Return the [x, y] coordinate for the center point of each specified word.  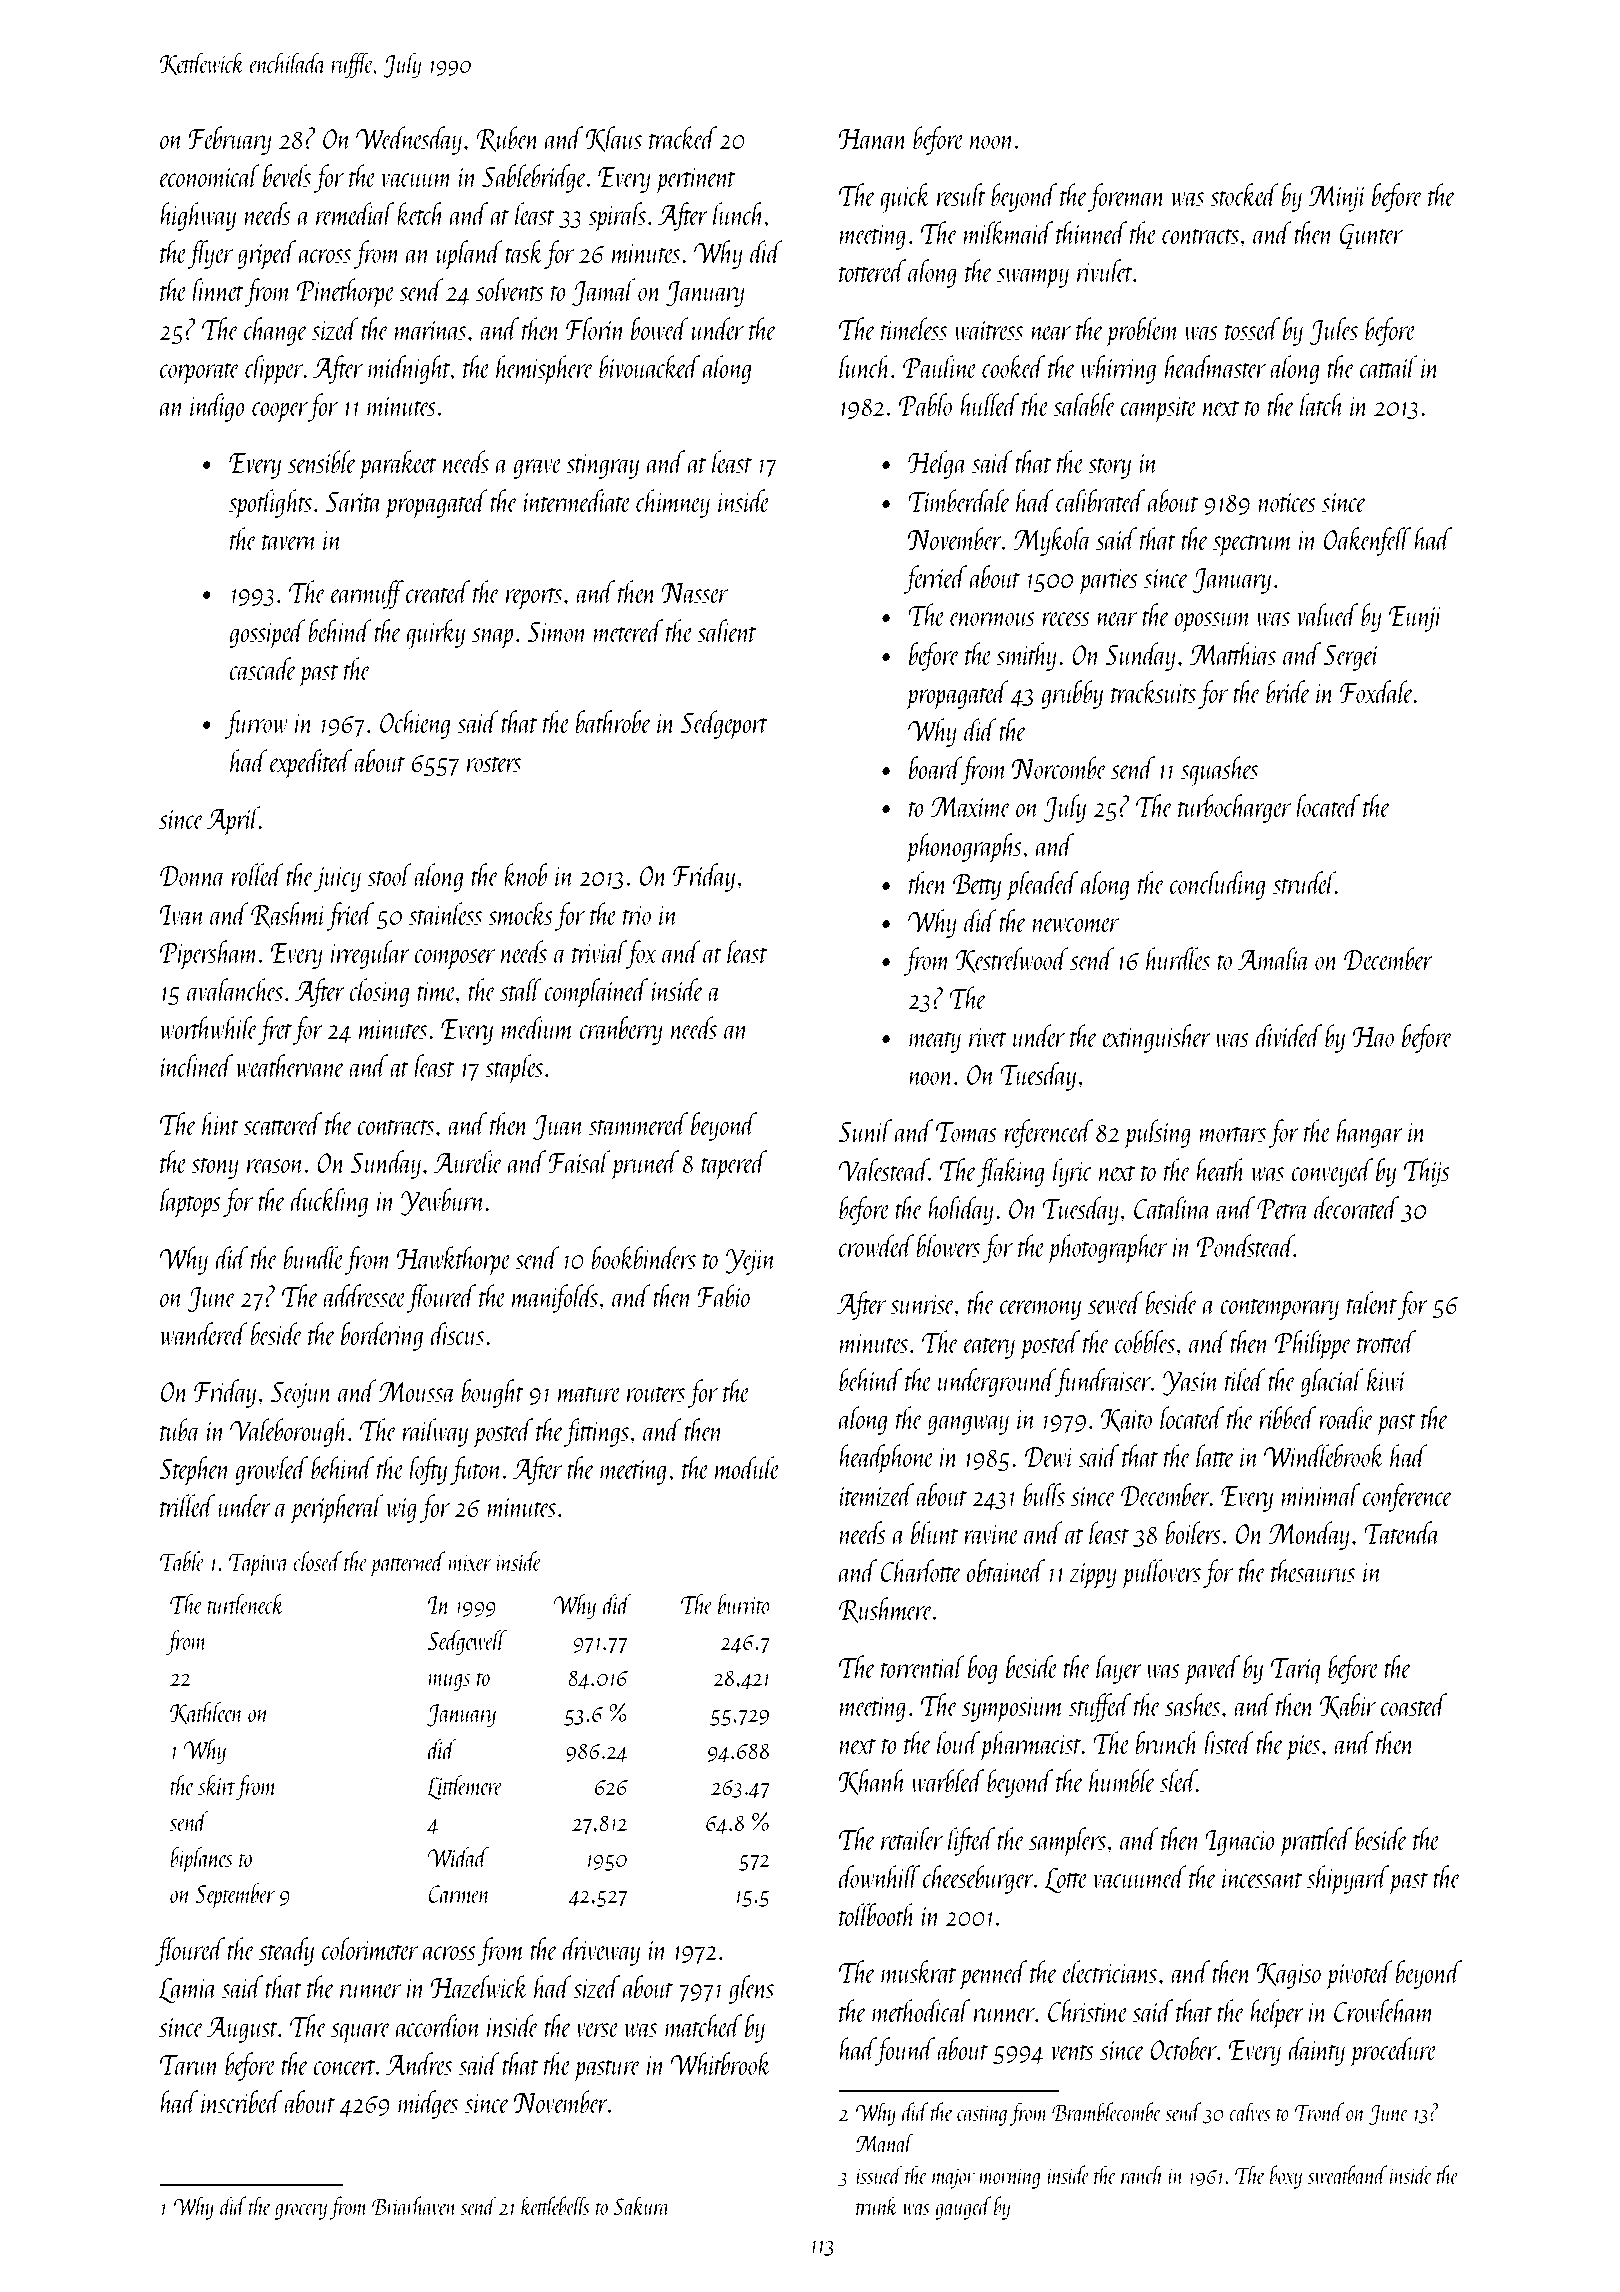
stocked [1244, 194]
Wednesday [409, 140]
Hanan [873, 139]
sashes [1192, 1704]
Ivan [182, 915]
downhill [879, 1876]
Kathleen [206, 1713]
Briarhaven [414, 2205]
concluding [1217, 885]
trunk [877, 2205]
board [935, 767]
